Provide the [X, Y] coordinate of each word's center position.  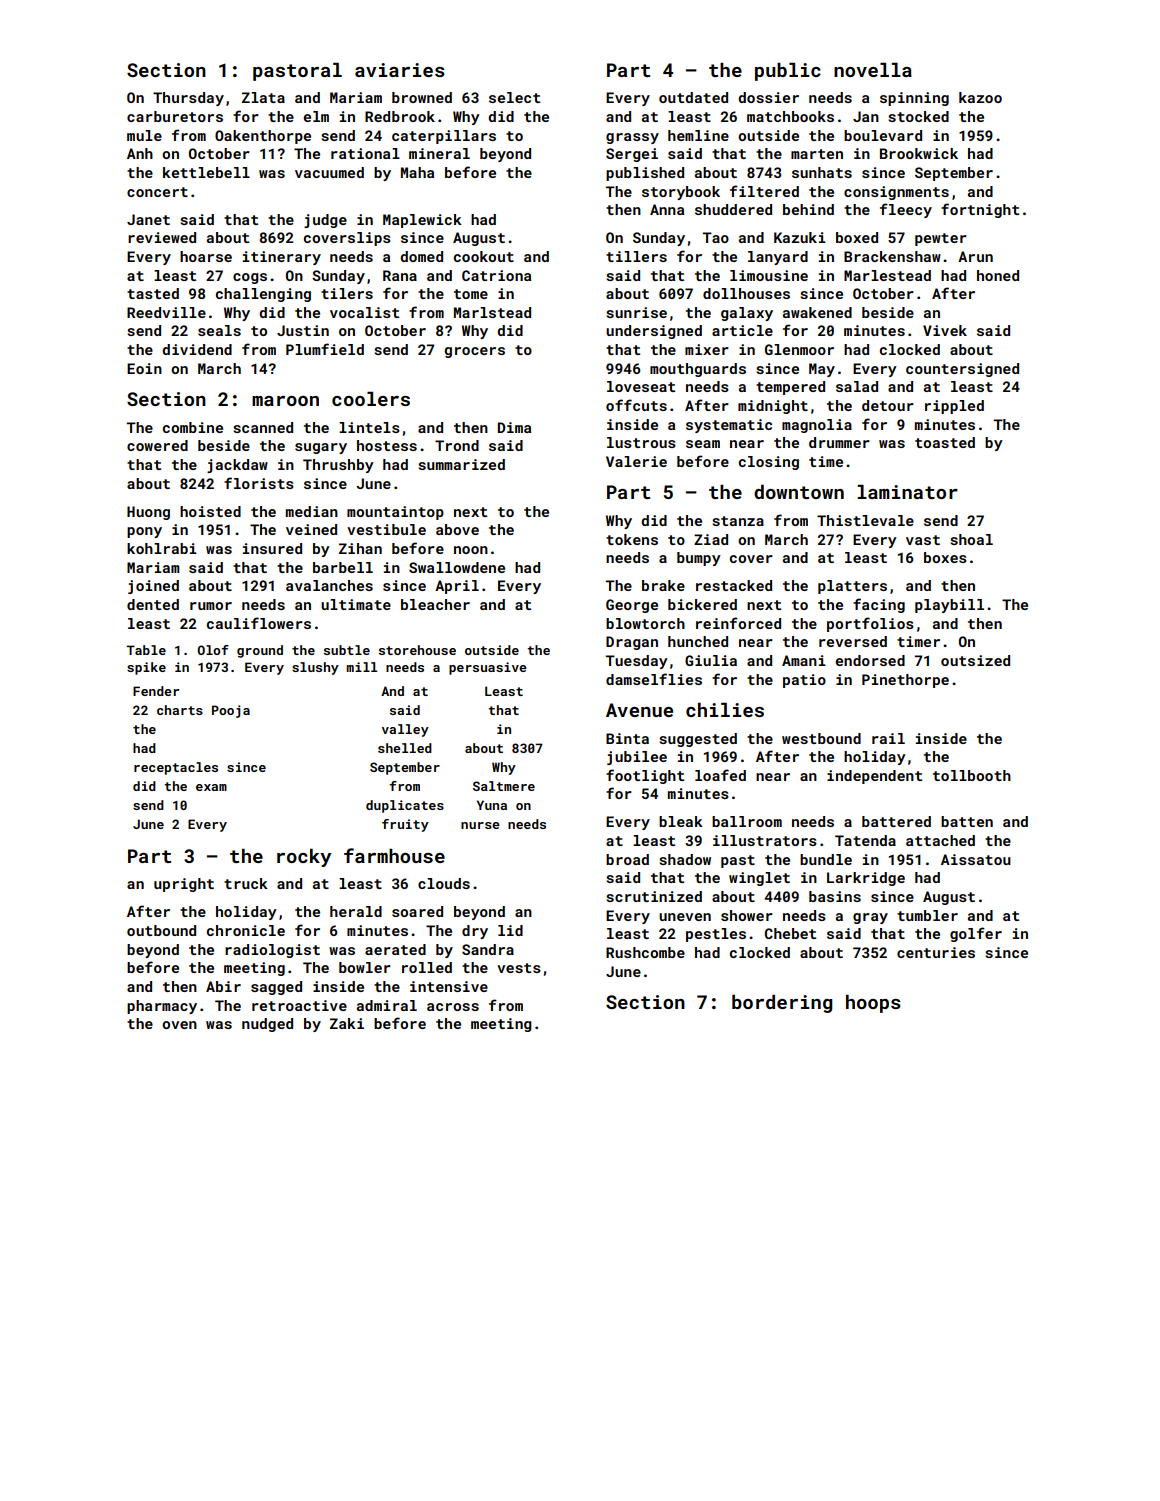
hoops [873, 1004]
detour [888, 405]
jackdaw [237, 466]
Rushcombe [645, 952]
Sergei [632, 155]
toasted [945, 442]
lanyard [778, 258]
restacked [734, 585]
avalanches [329, 585]
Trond [457, 445]
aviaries [400, 70]
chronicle [246, 930]
